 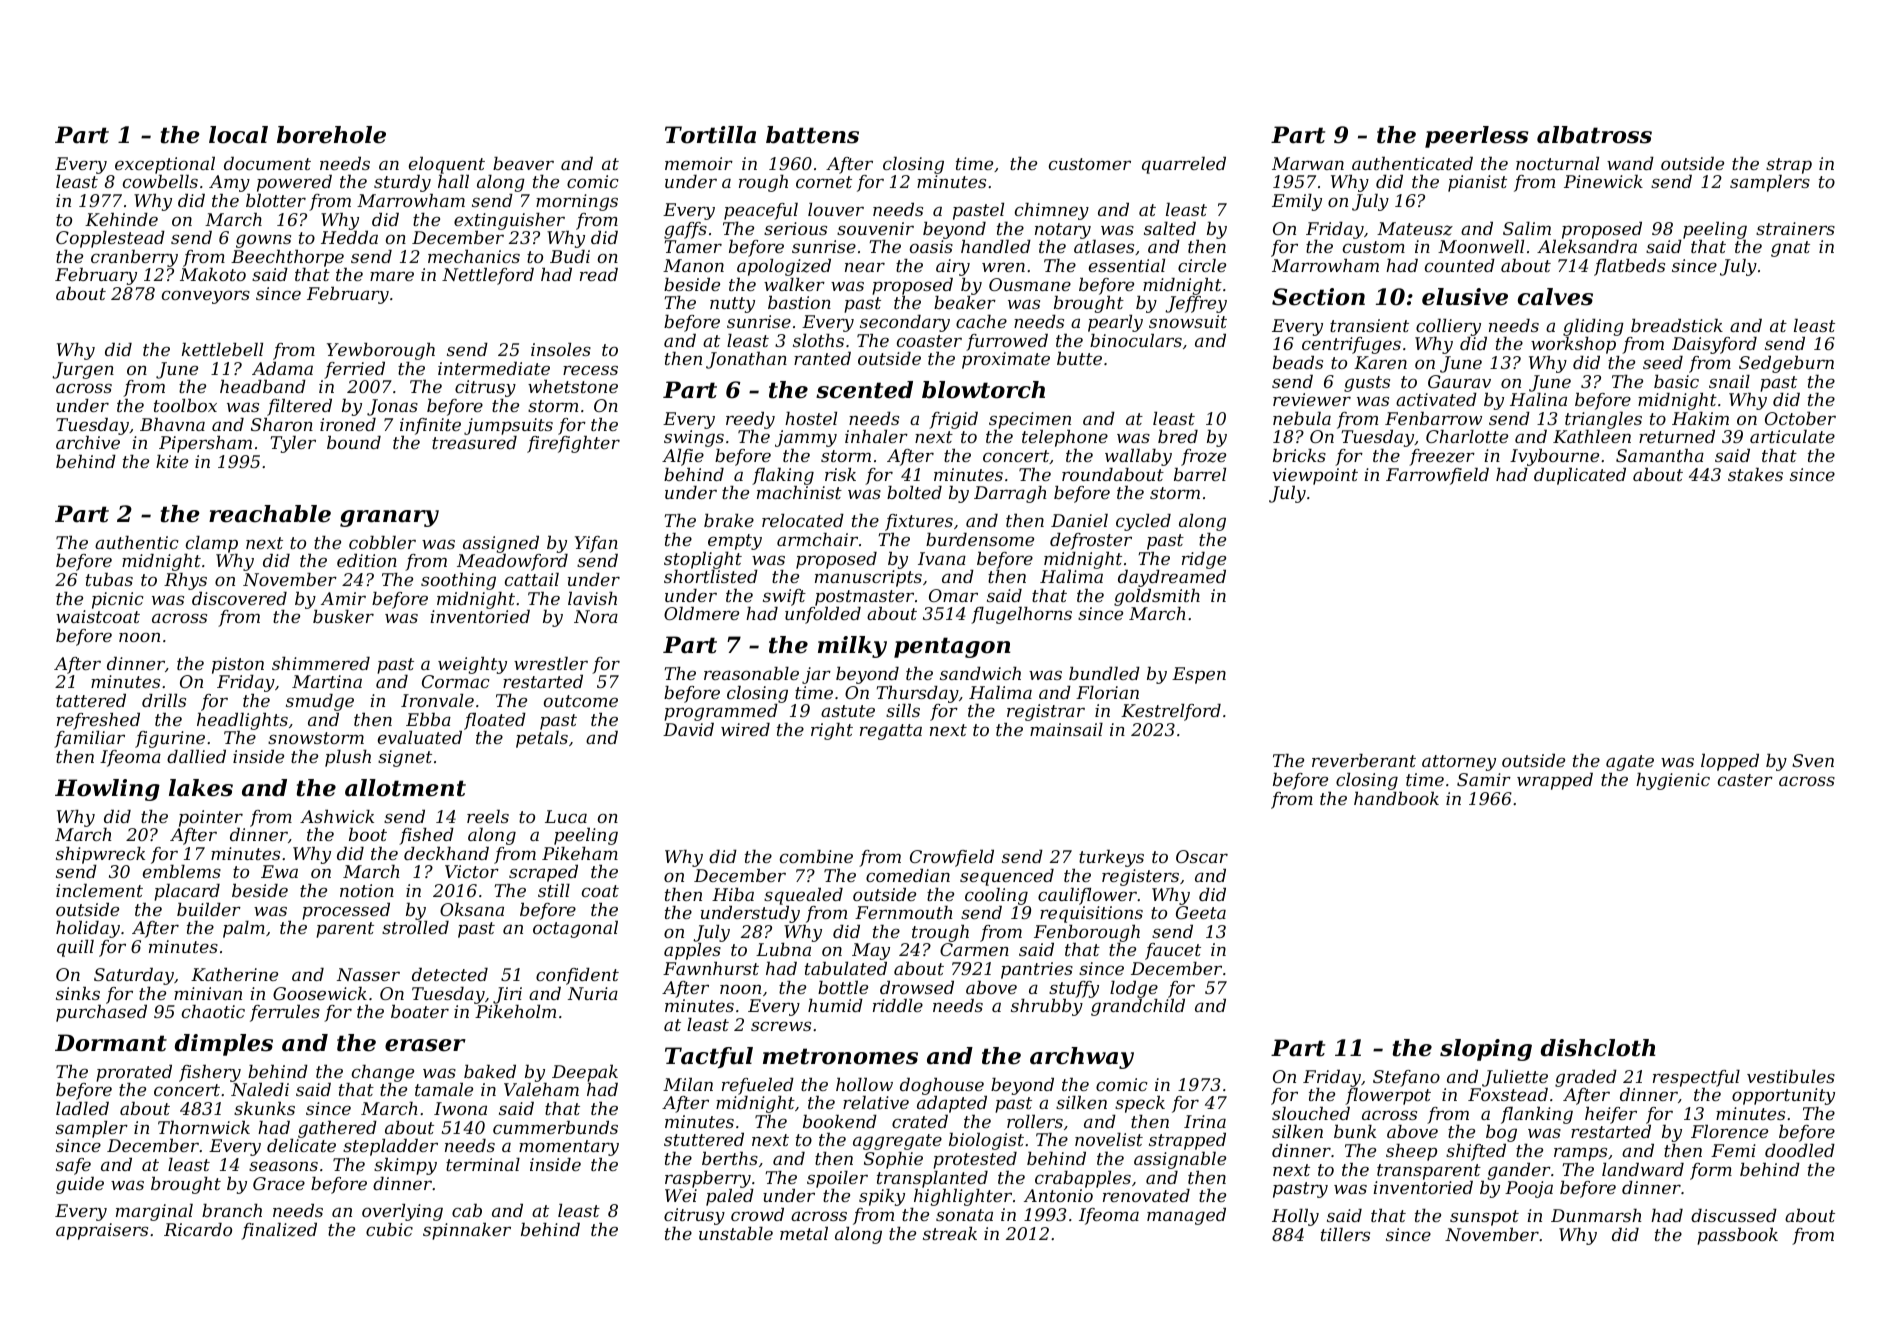 What do you see at coordinates (331, 135) in the document?
I see `borehole` at bounding box center [331, 135].
